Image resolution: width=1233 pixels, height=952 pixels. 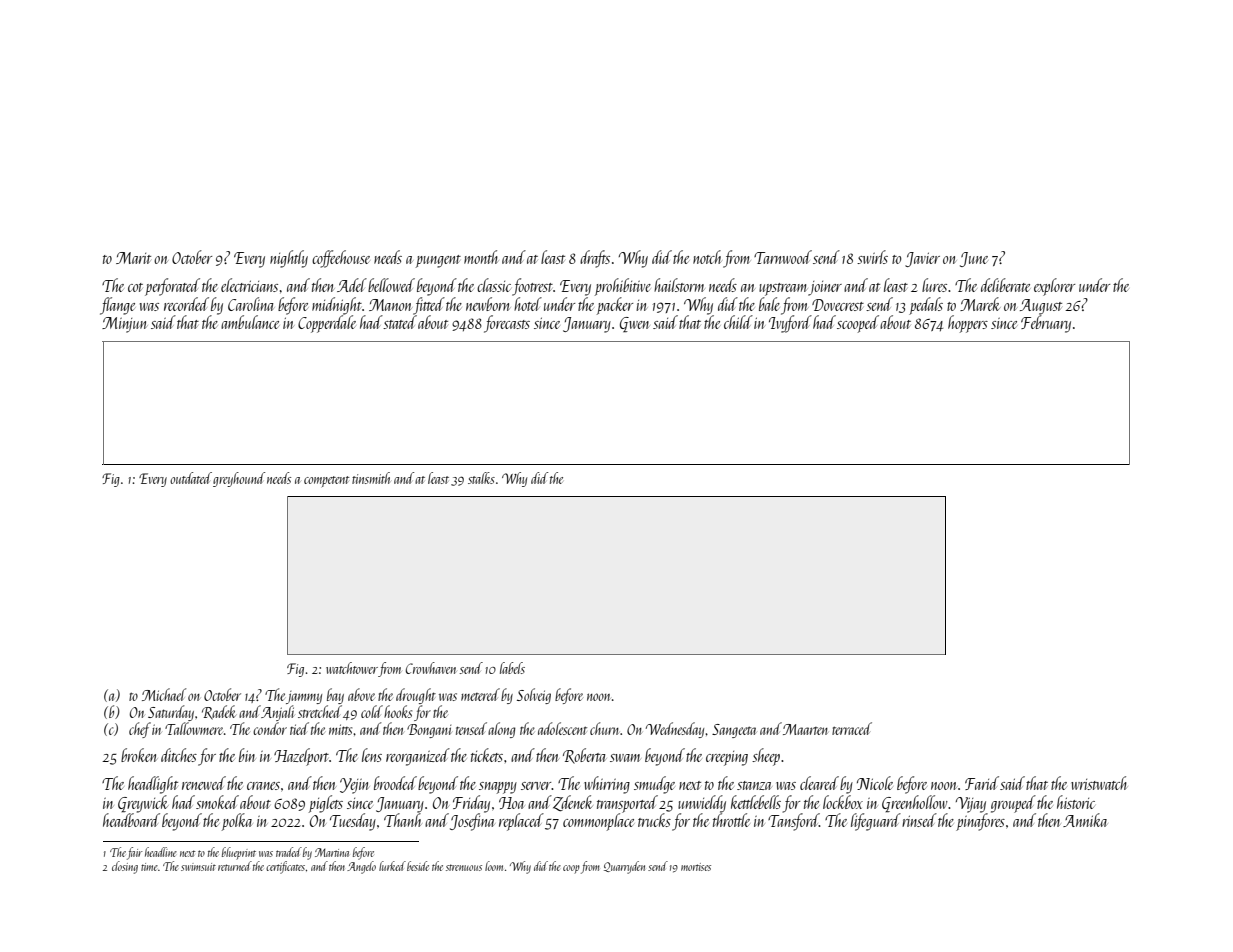 I want to click on fair, so click(x=135, y=853).
